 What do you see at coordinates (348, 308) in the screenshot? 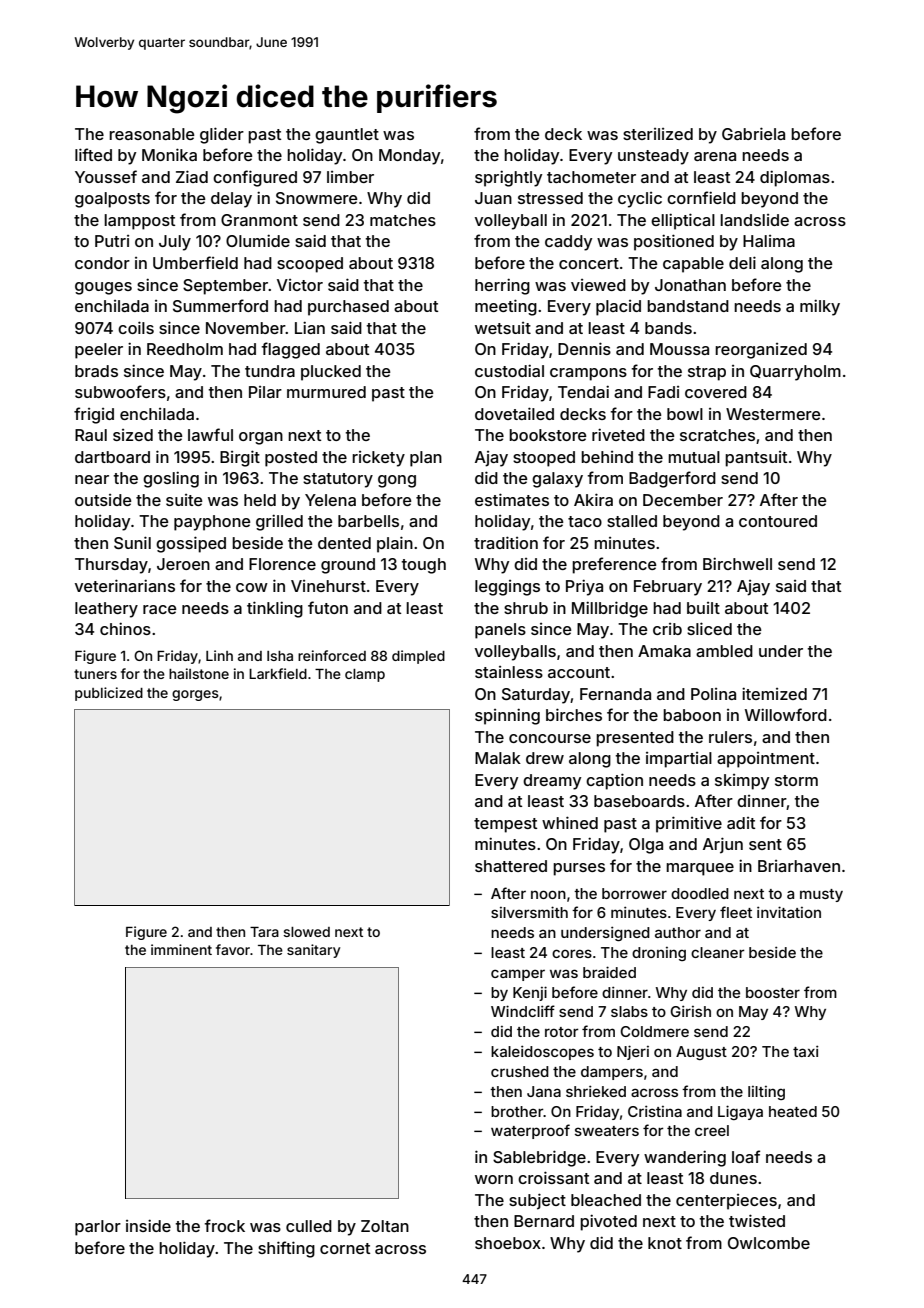
I see `purchased` at bounding box center [348, 308].
